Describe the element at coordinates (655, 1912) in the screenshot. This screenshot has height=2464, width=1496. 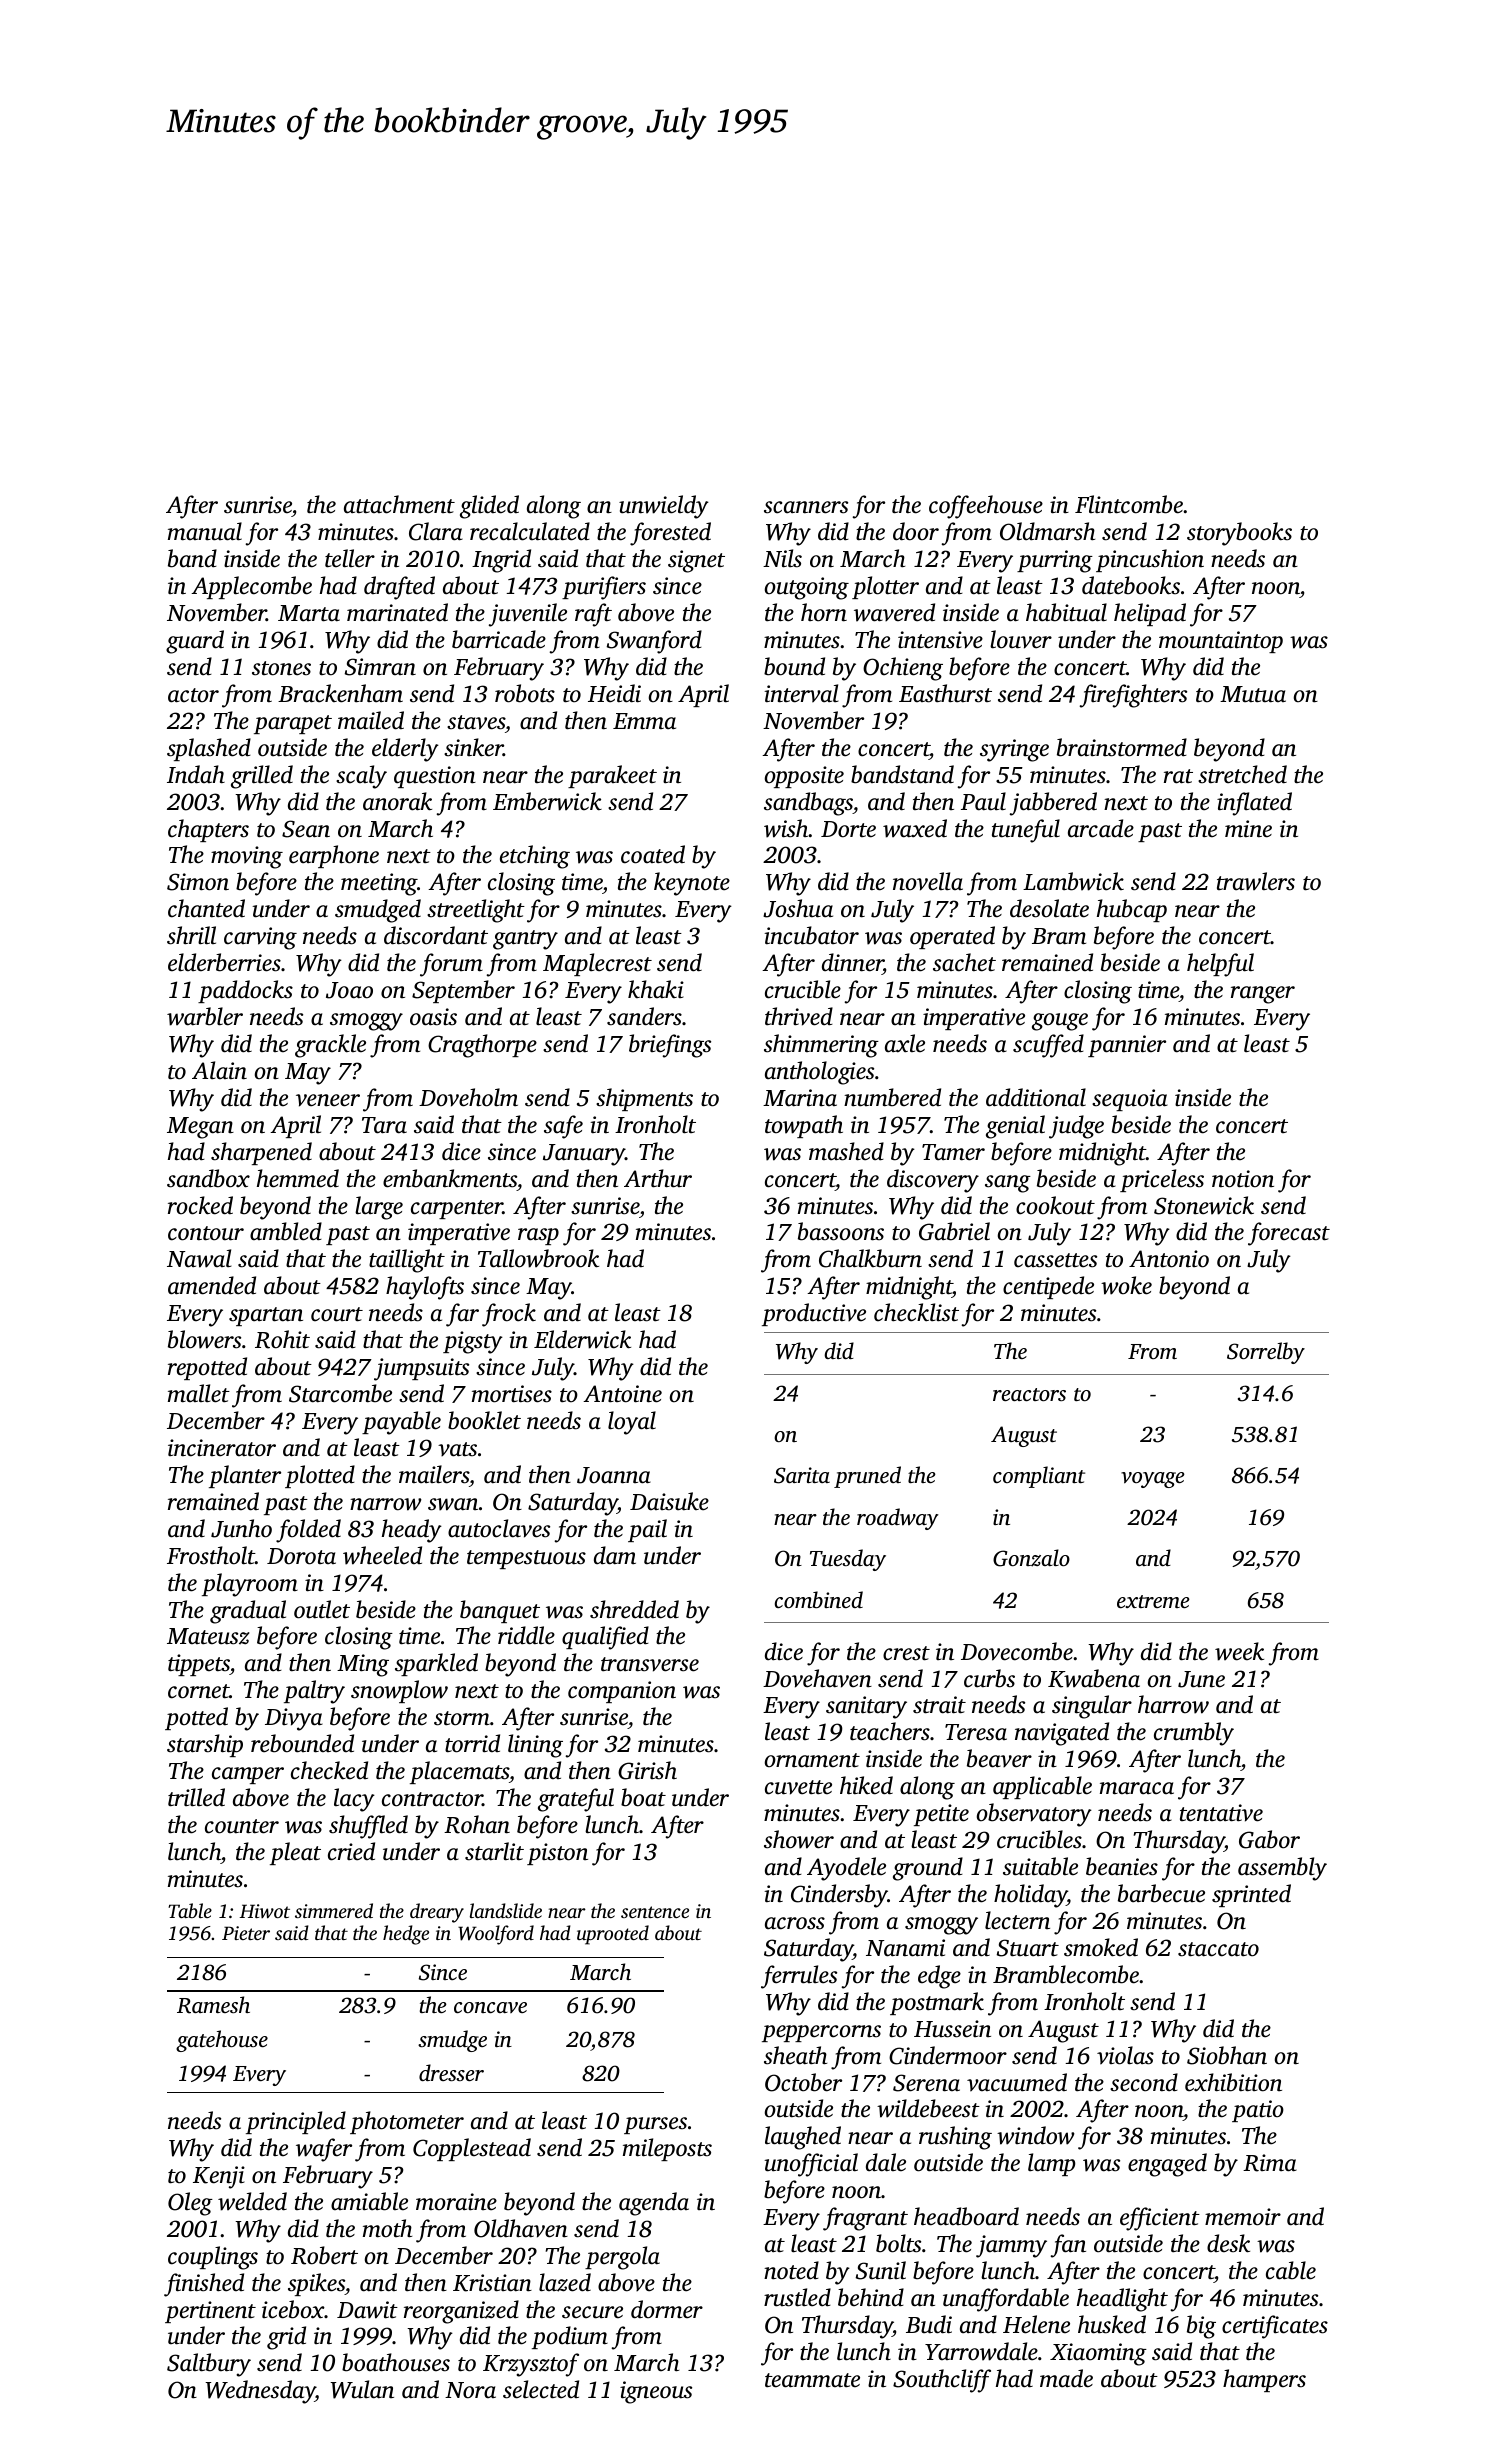
I see `sentence` at that location.
